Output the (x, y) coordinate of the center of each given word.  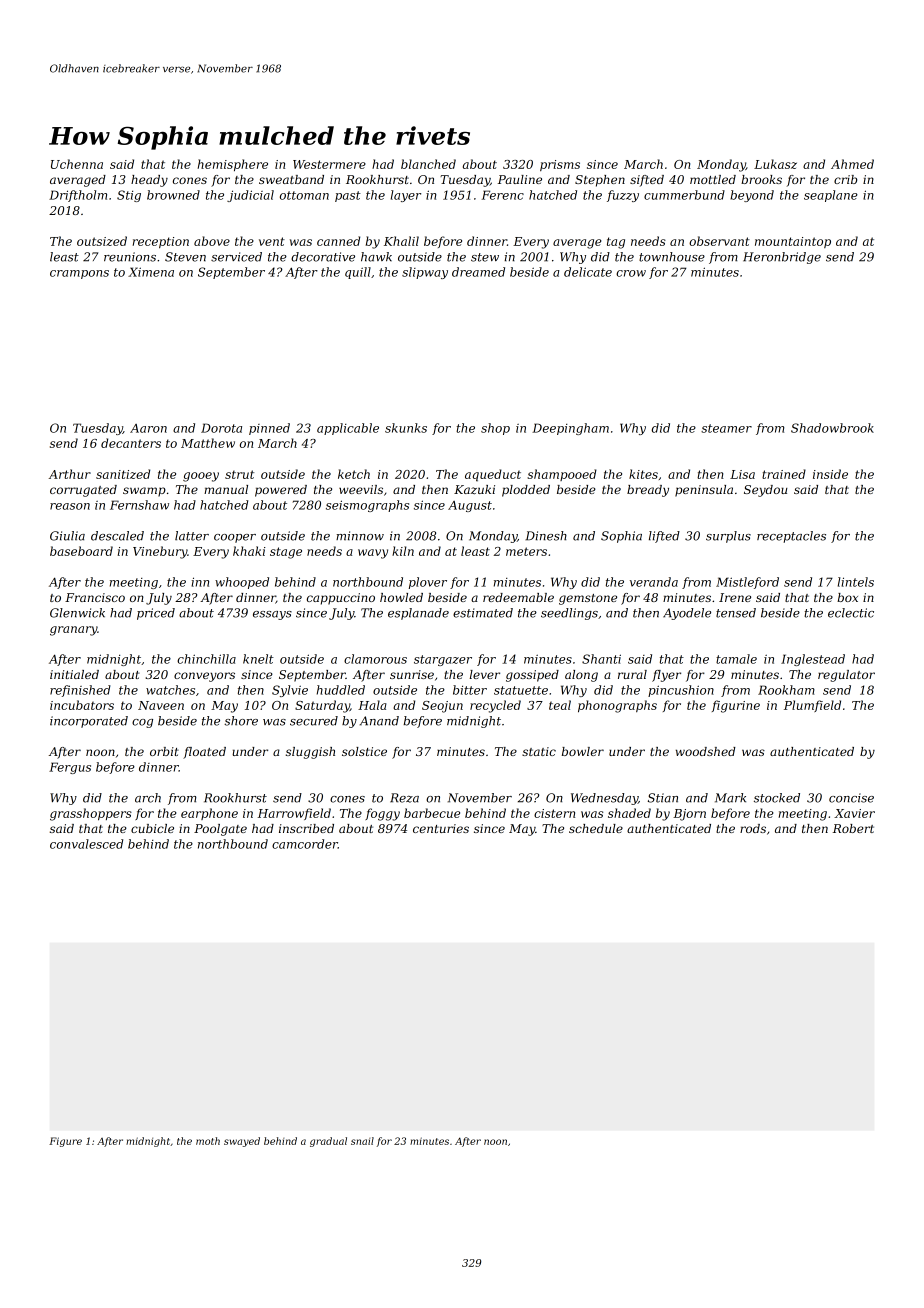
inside (830, 474)
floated (204, 753)
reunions (130, 257)
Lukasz (775, 164)
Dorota (221, 428)
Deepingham (570, 429)
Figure (65, 1142)
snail (362, 1141)
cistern (554, 813)
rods (753, 828)
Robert (853, 828)
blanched (428, 164)
